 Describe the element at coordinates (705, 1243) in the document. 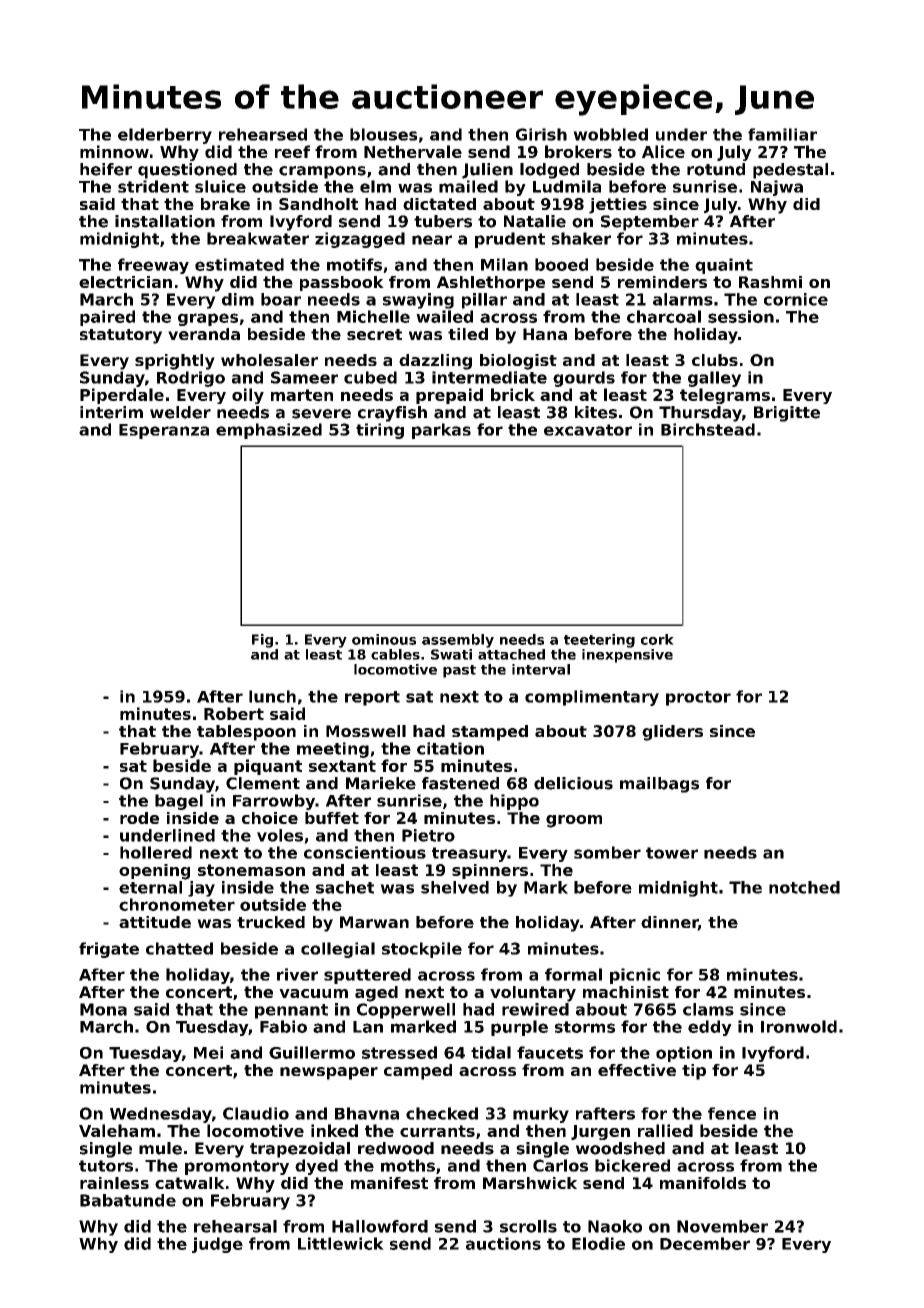

I see `December` at that location.
